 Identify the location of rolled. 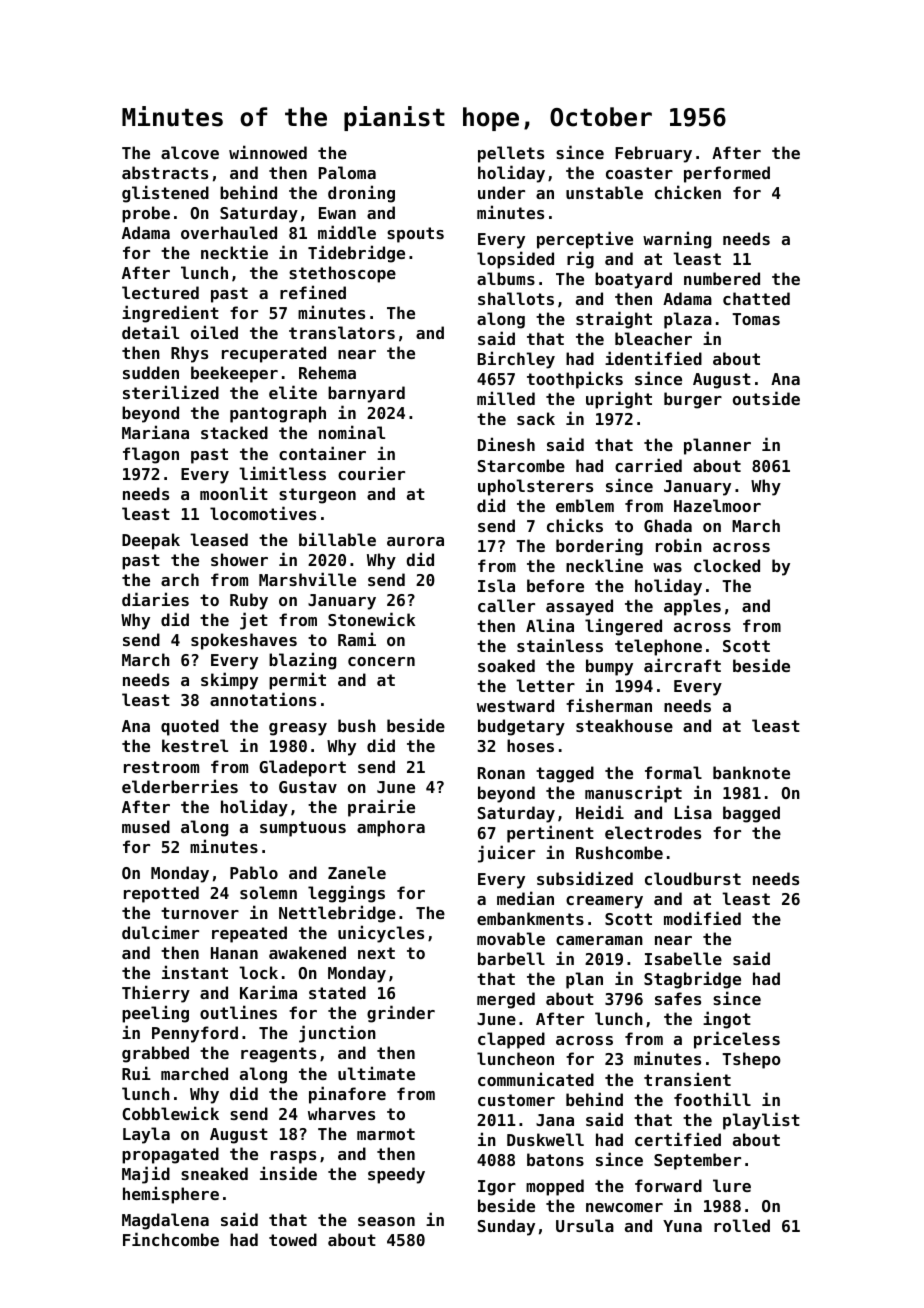
(742, 1225).
